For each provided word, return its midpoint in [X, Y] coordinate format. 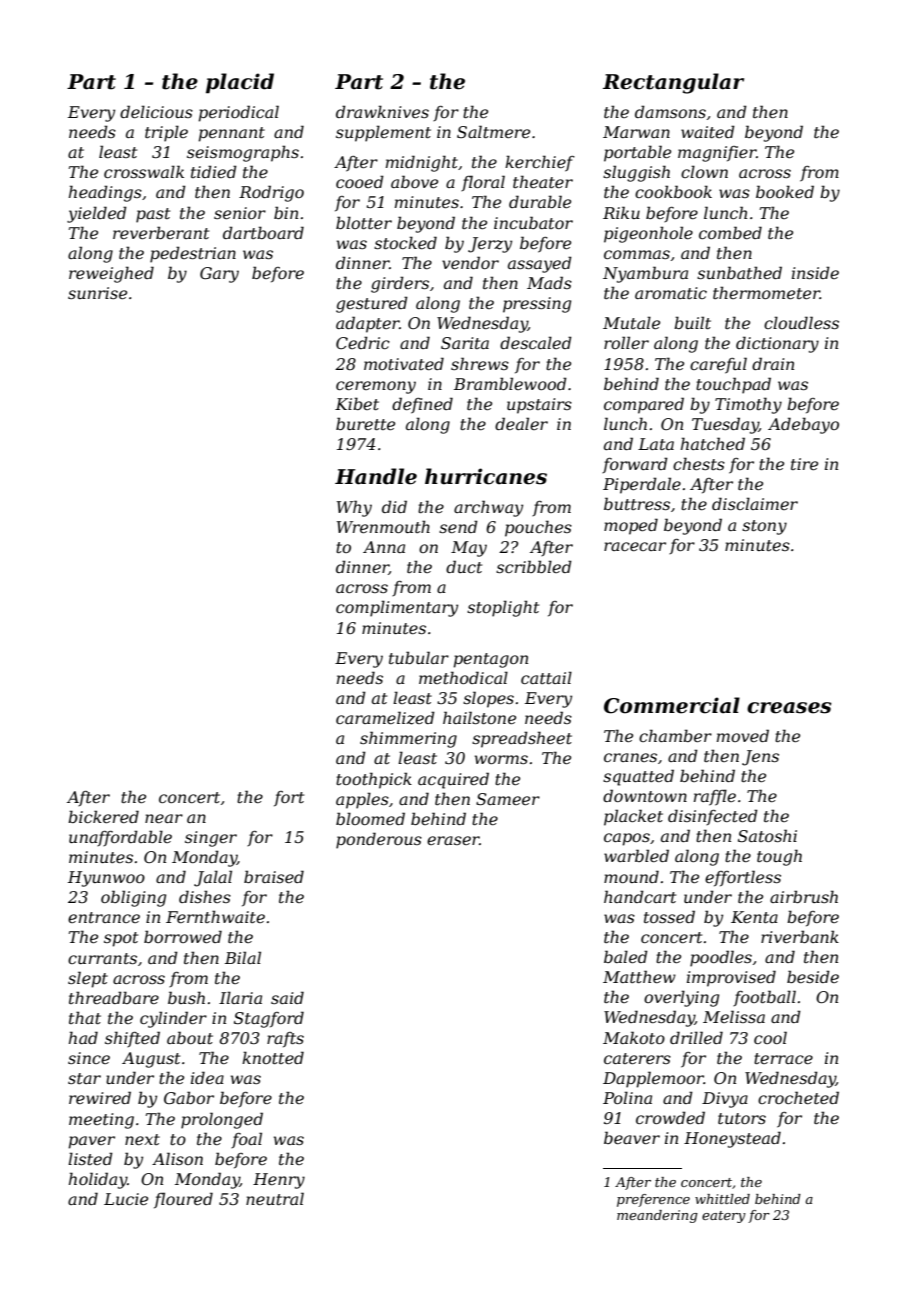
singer [211, 839]
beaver [632, 1137]
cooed [360, 181]
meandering [657, 1216]
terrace [783, 1058]
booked [785, 191]
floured [183, 1200]
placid [240, 83]
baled [626, 956]
